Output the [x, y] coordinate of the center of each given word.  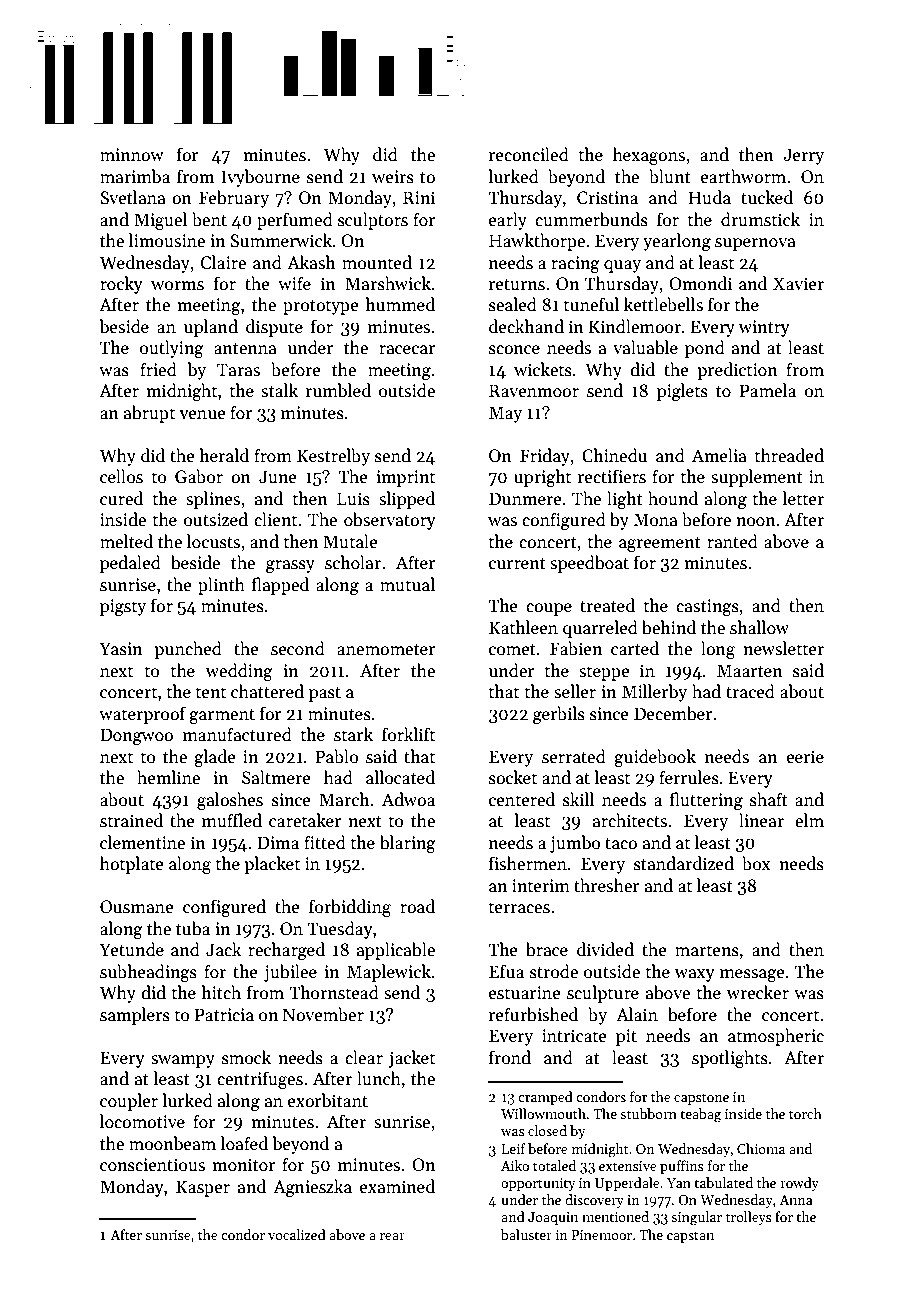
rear [392, 1236]
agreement [660, 544]
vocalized [297, 1234]
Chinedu [614, 455]
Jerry [803, 156]
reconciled [529, 154]
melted [126, 541]
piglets [682, 392]
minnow [132, 155]
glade [215, 758]
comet [512, 650]
